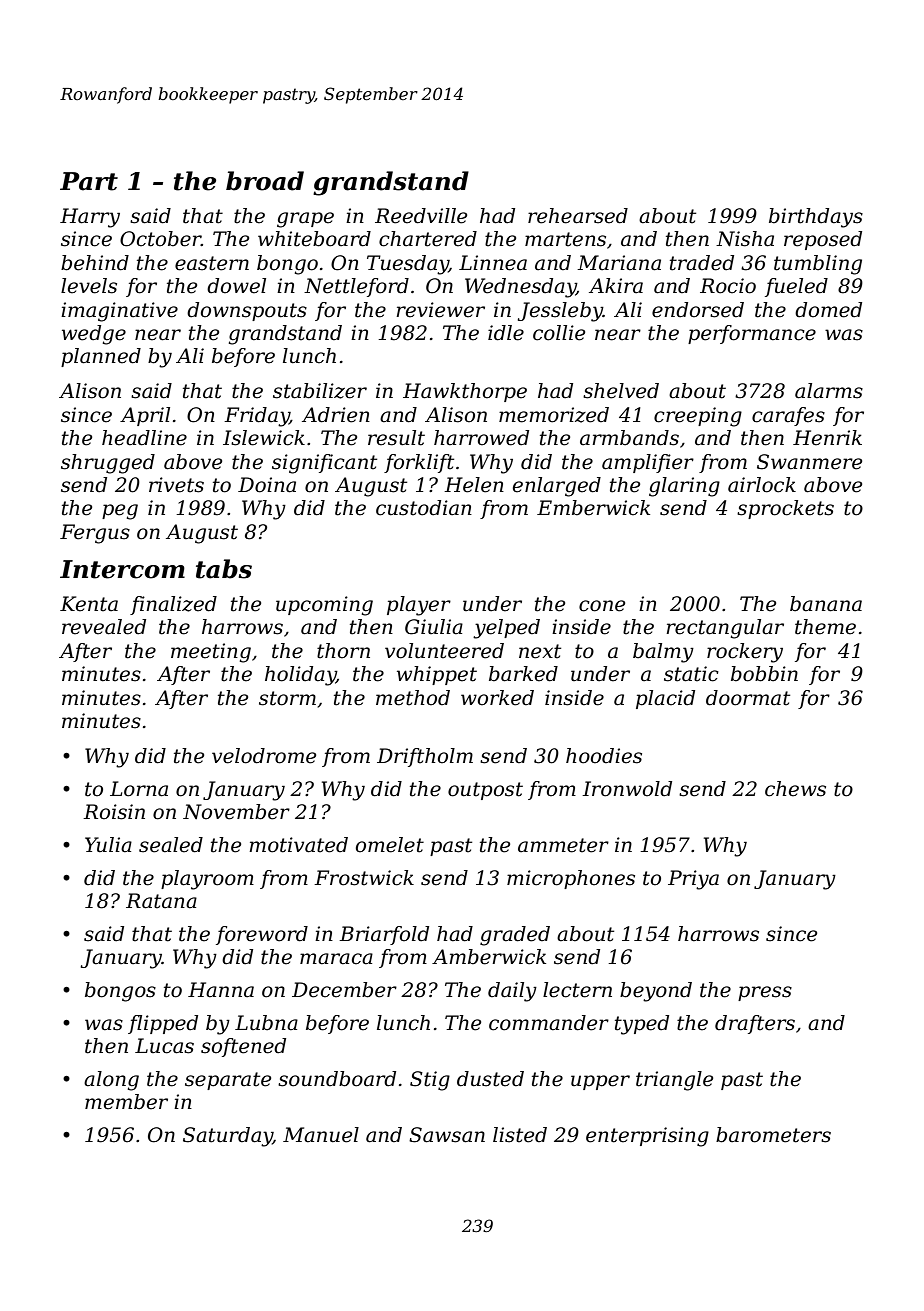  I want to click on peg, so click(120, 512).
